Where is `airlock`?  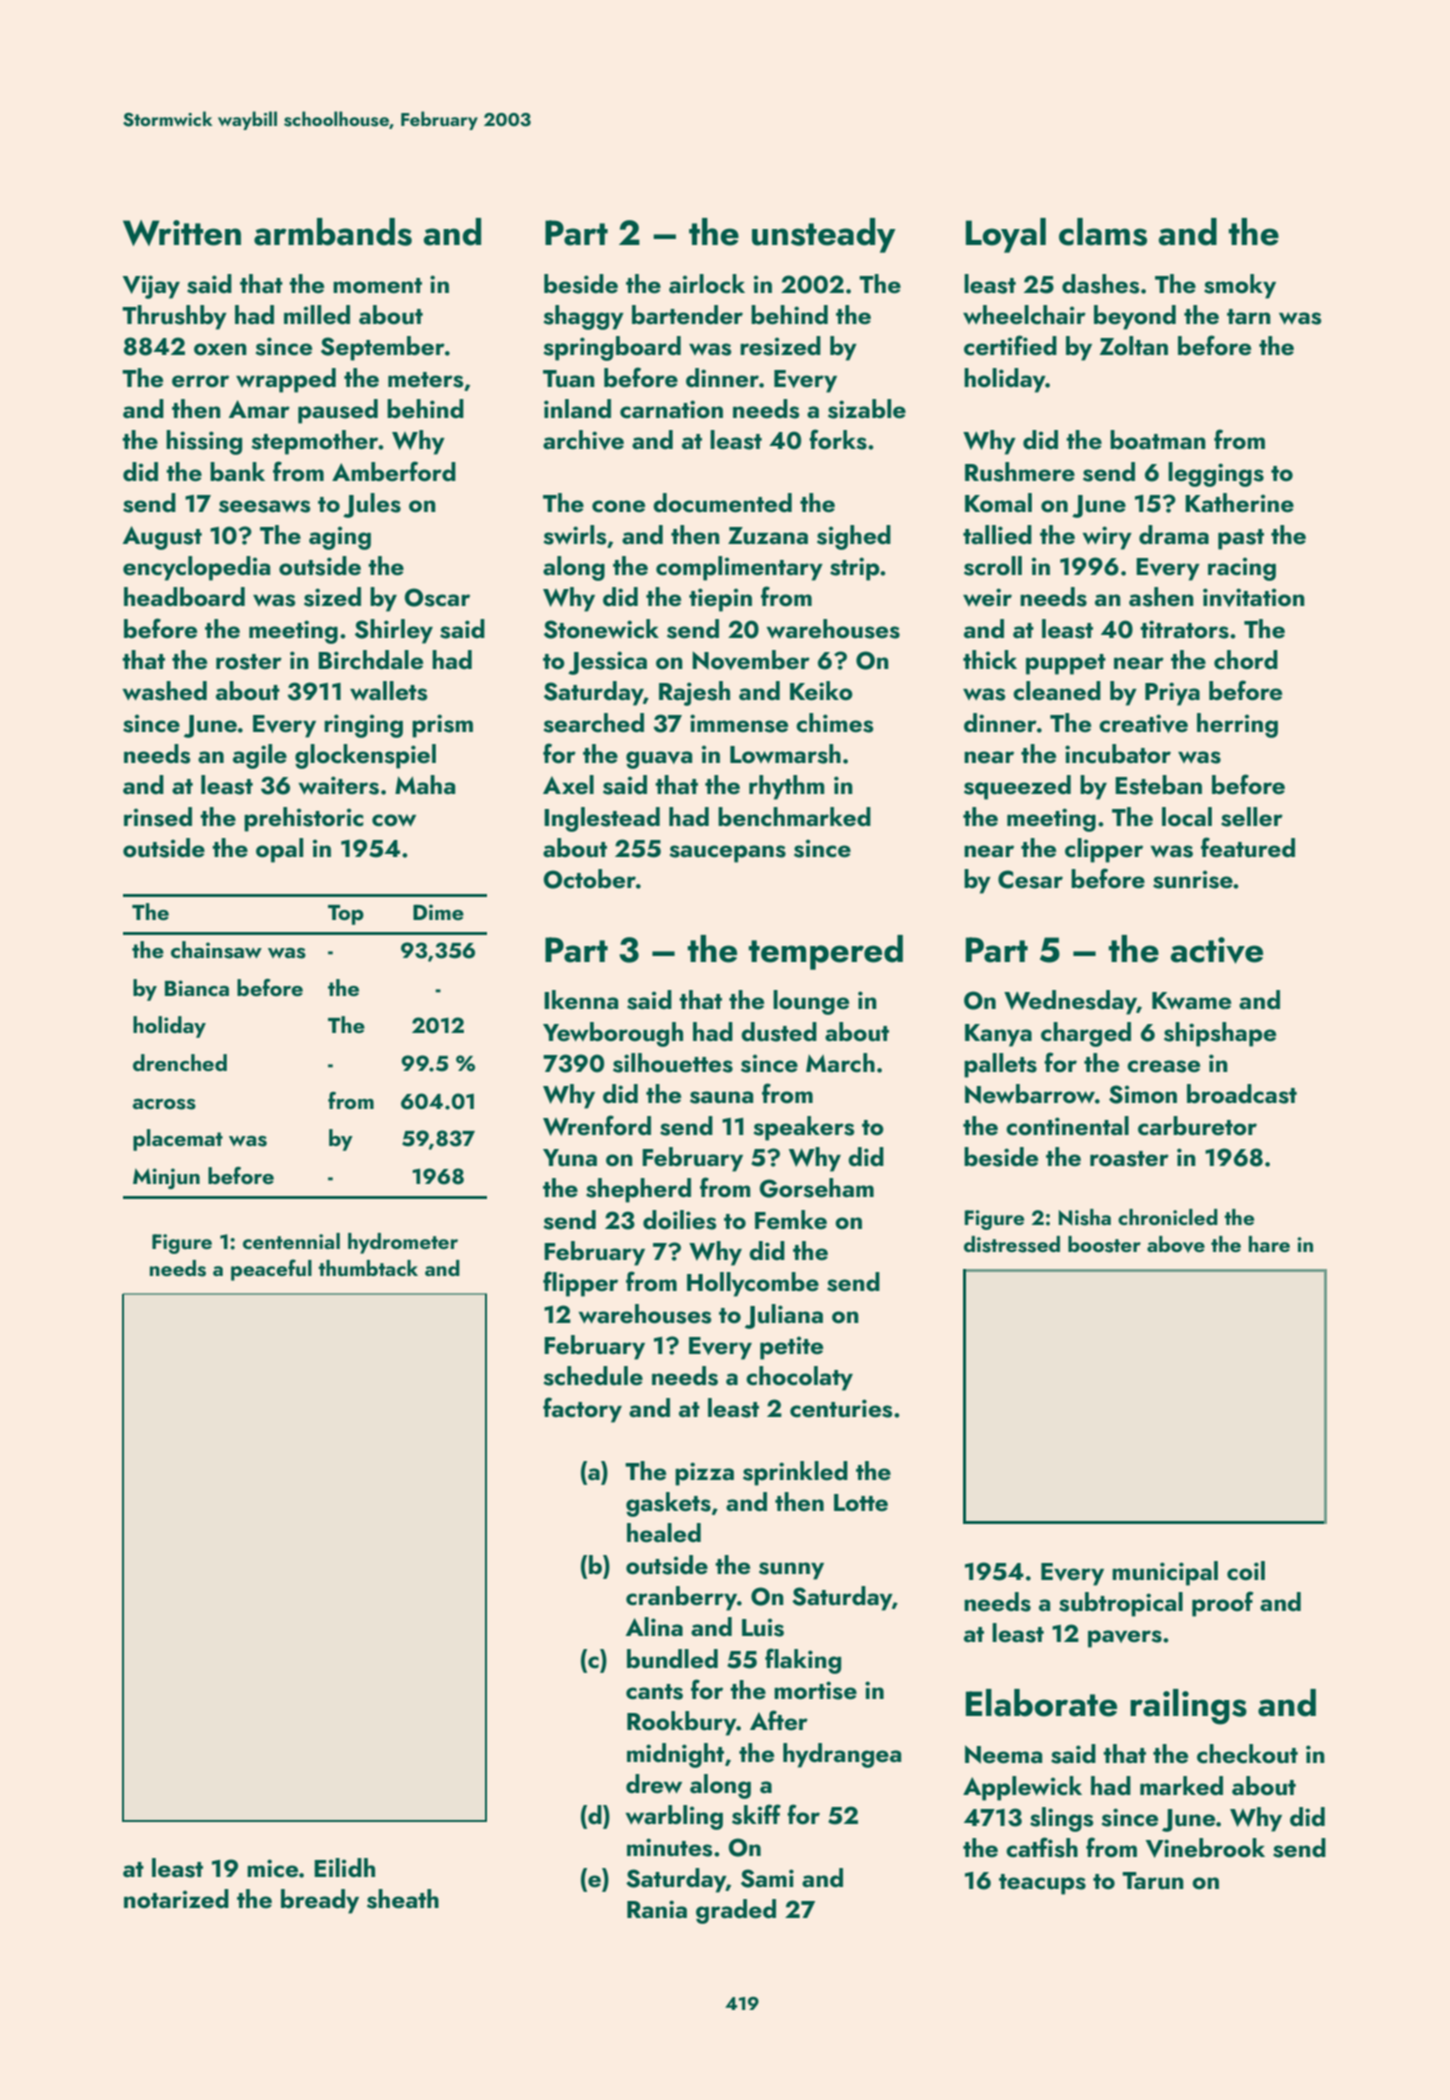
airlock is located at coordinates (707, 284).
